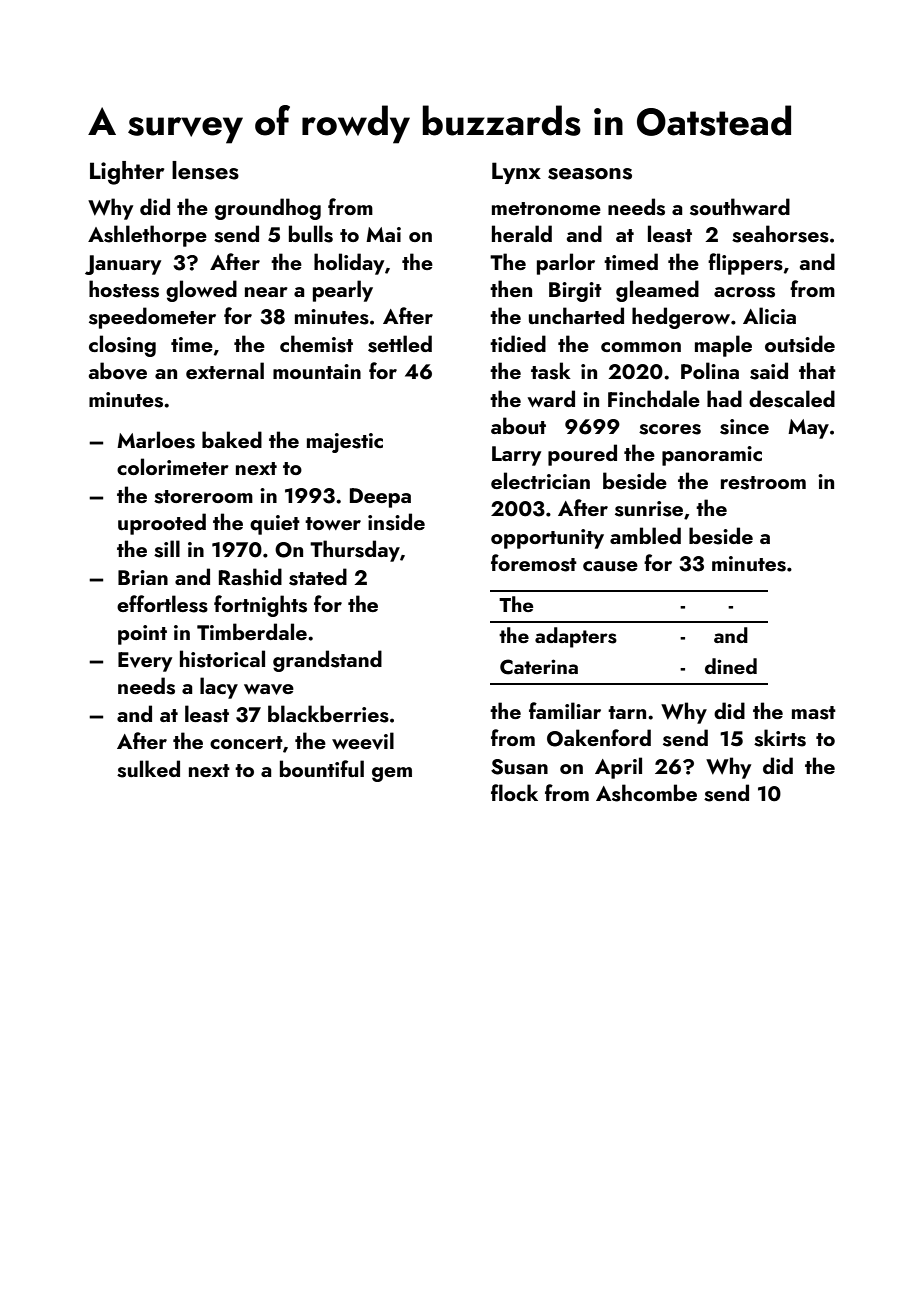 This page has width=924, height=1311. I want to click on Mai, so click(383, 234).
